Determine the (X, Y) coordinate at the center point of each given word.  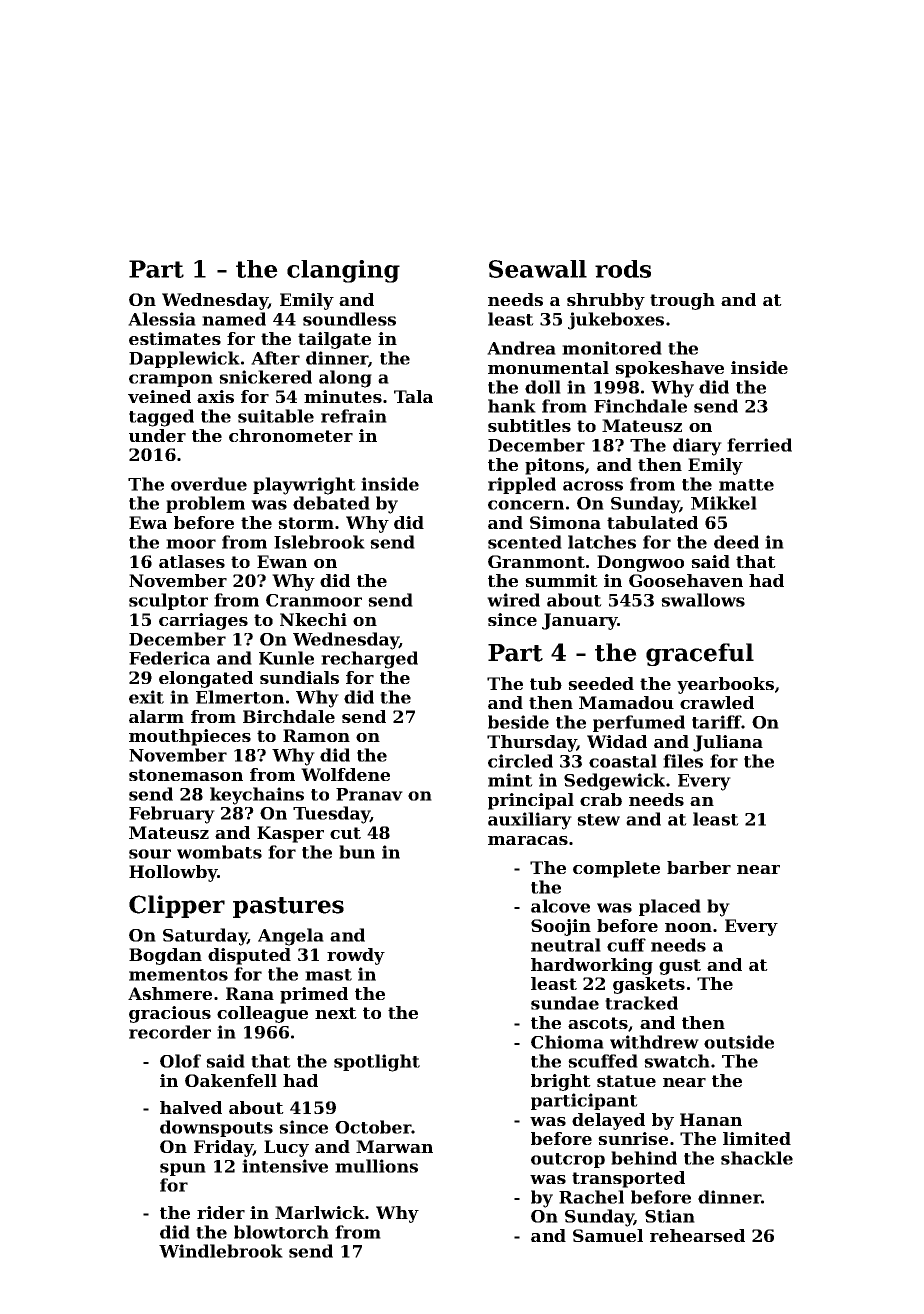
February (172, 815)
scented (525, 542)
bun (357, 852)
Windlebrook (221, 1251)
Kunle (286, 658)
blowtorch (281, 1232)
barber (699, 867)
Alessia (162, 319)
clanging (343, 271)
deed (736, 542)
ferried (759, 445)
